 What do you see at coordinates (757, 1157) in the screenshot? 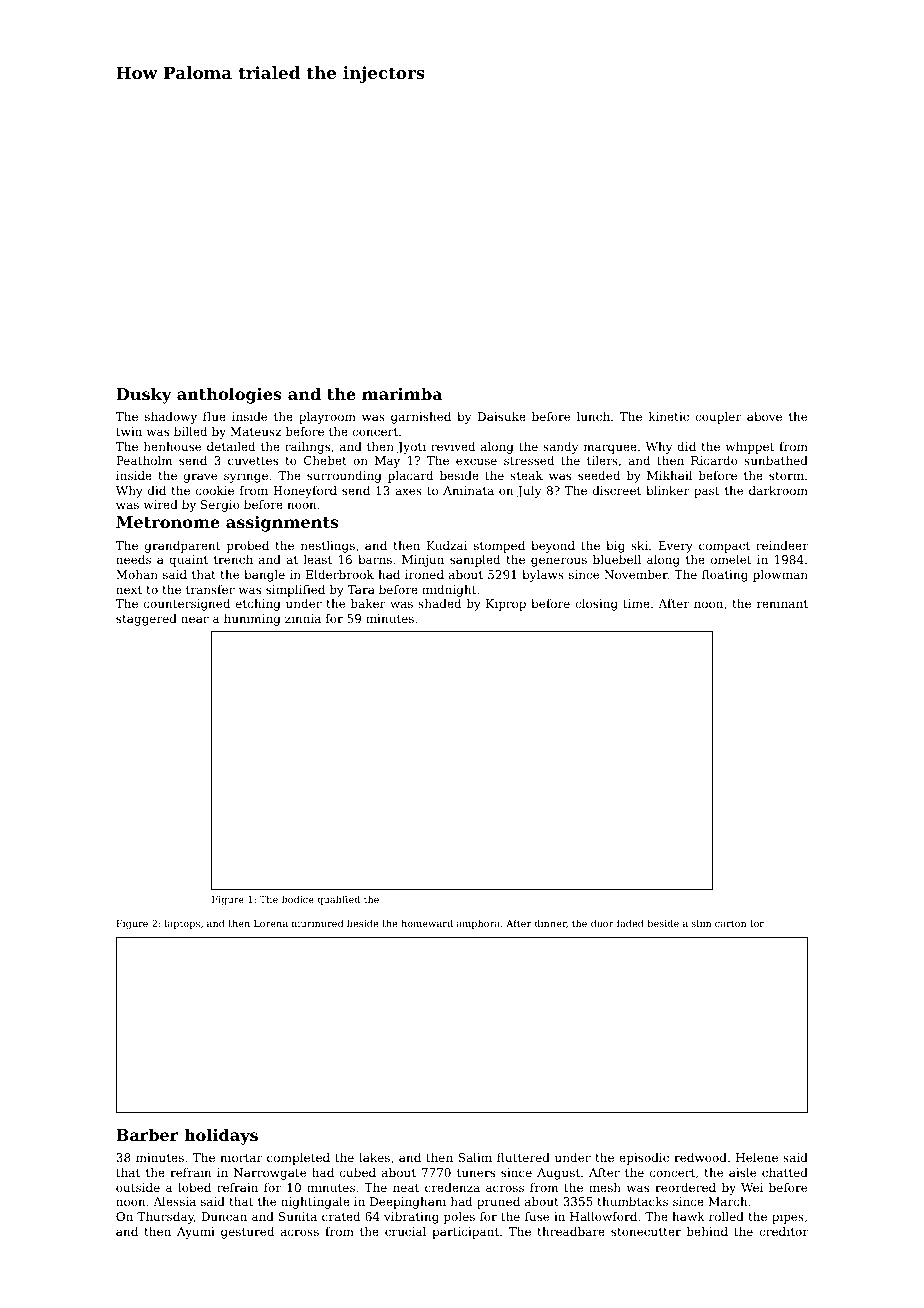
I see `Helene` at bounding box center [757, 1157].
